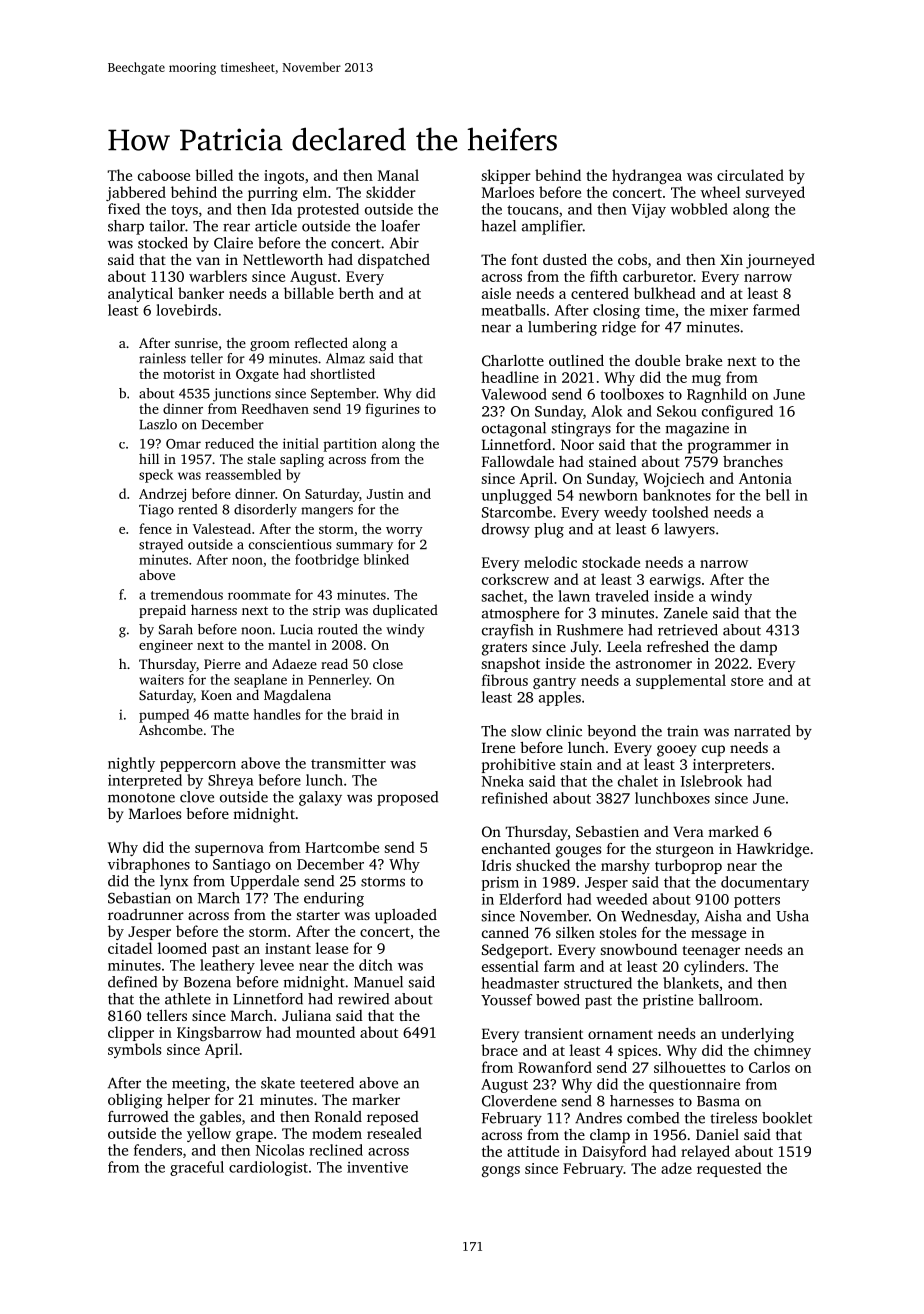 This document has height=1314, width=924. What do you see at coordinates (406, 916) in the document?
I see `uploaded` at bounding box center [406, 916].
